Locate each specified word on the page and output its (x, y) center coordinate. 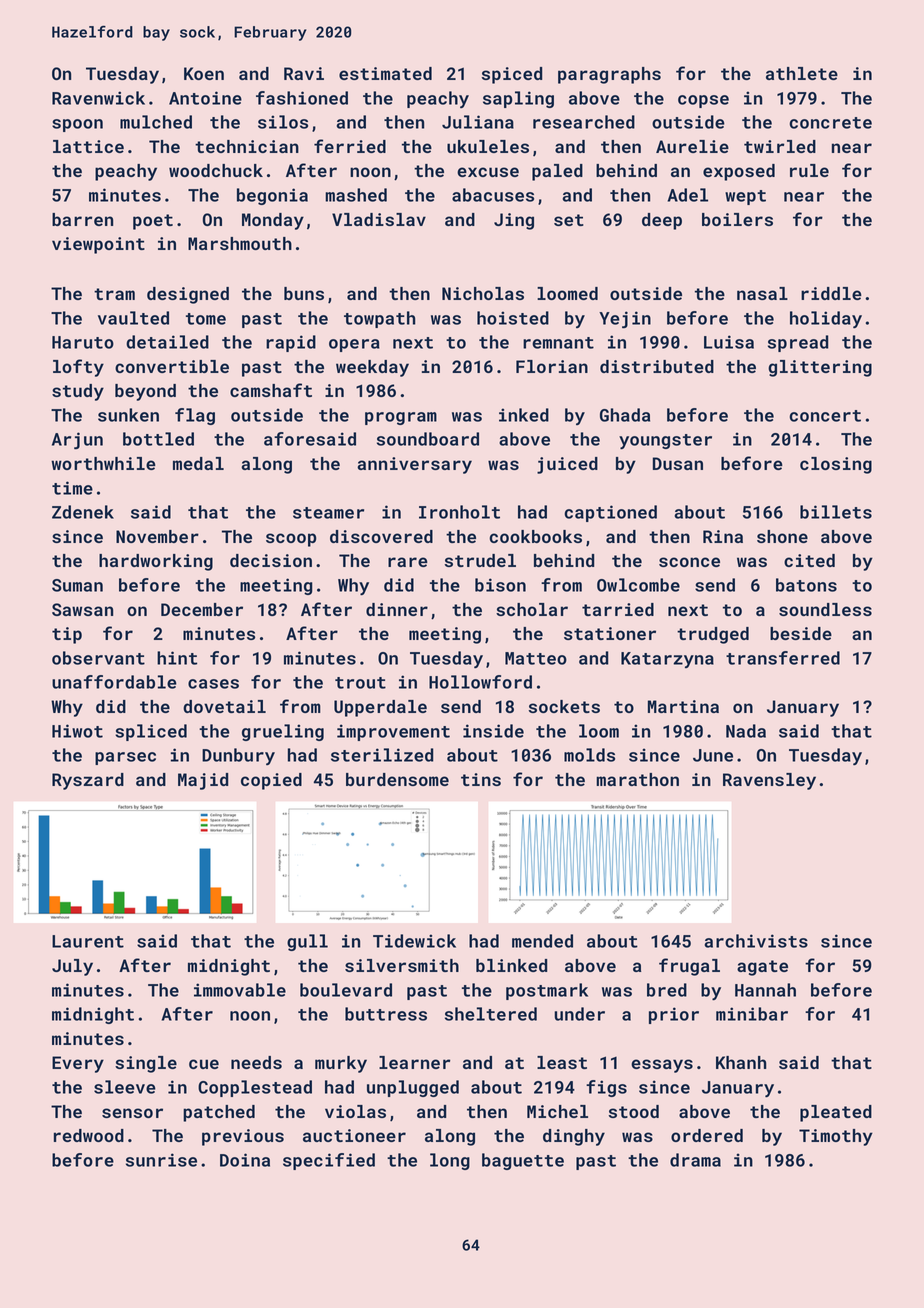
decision (271, 560)
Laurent (88, 941)
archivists (756, 941)
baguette (523, 1161)
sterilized (382, 755)
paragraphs (609, 75)
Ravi (304, 73)
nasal (762, 293)
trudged (713, 635)
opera (354, 345)
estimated (385, 73)
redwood (89, 1135)
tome (206, 319)
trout (360, 683)
